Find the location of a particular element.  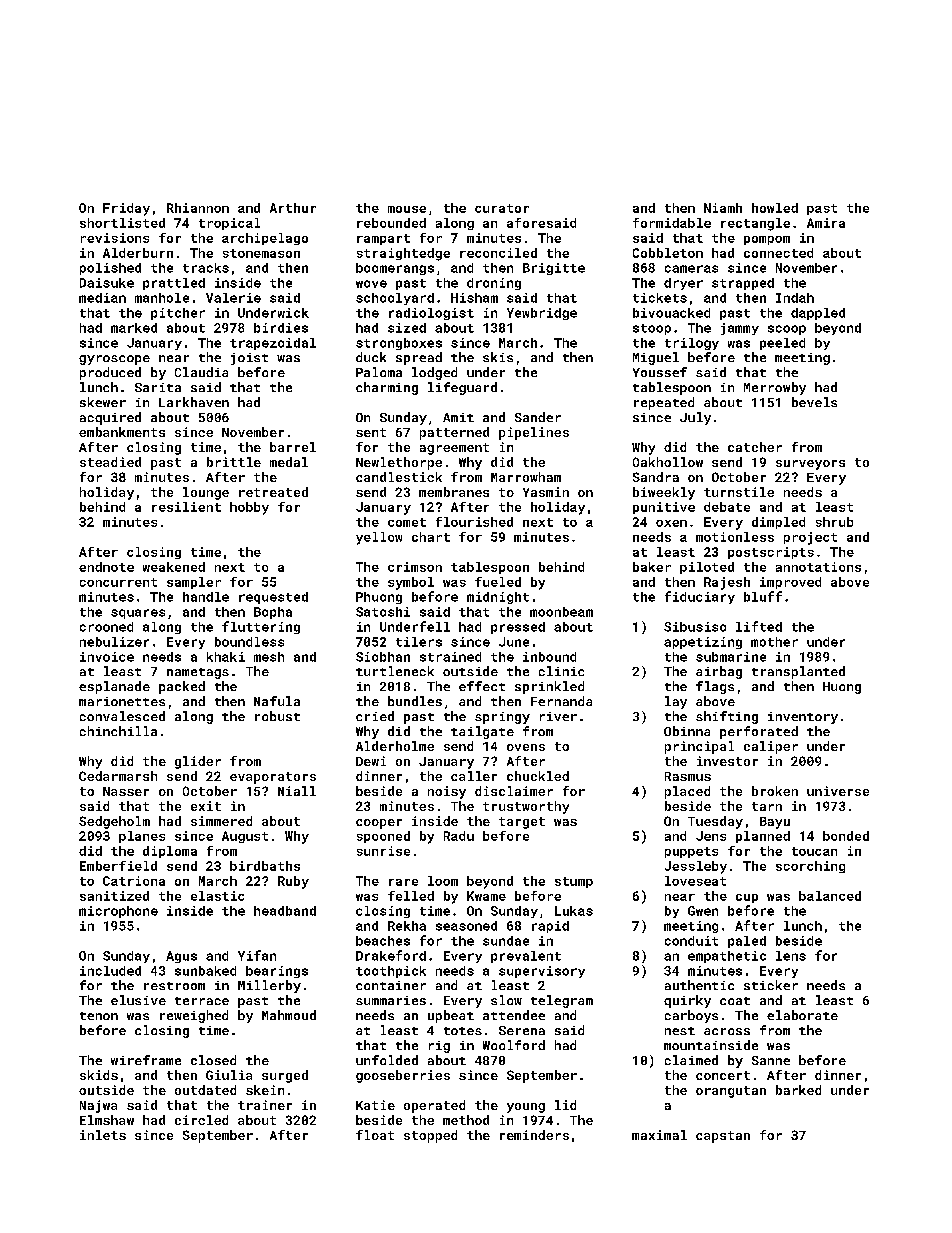

jammy is located at coordinates (740, 329).
